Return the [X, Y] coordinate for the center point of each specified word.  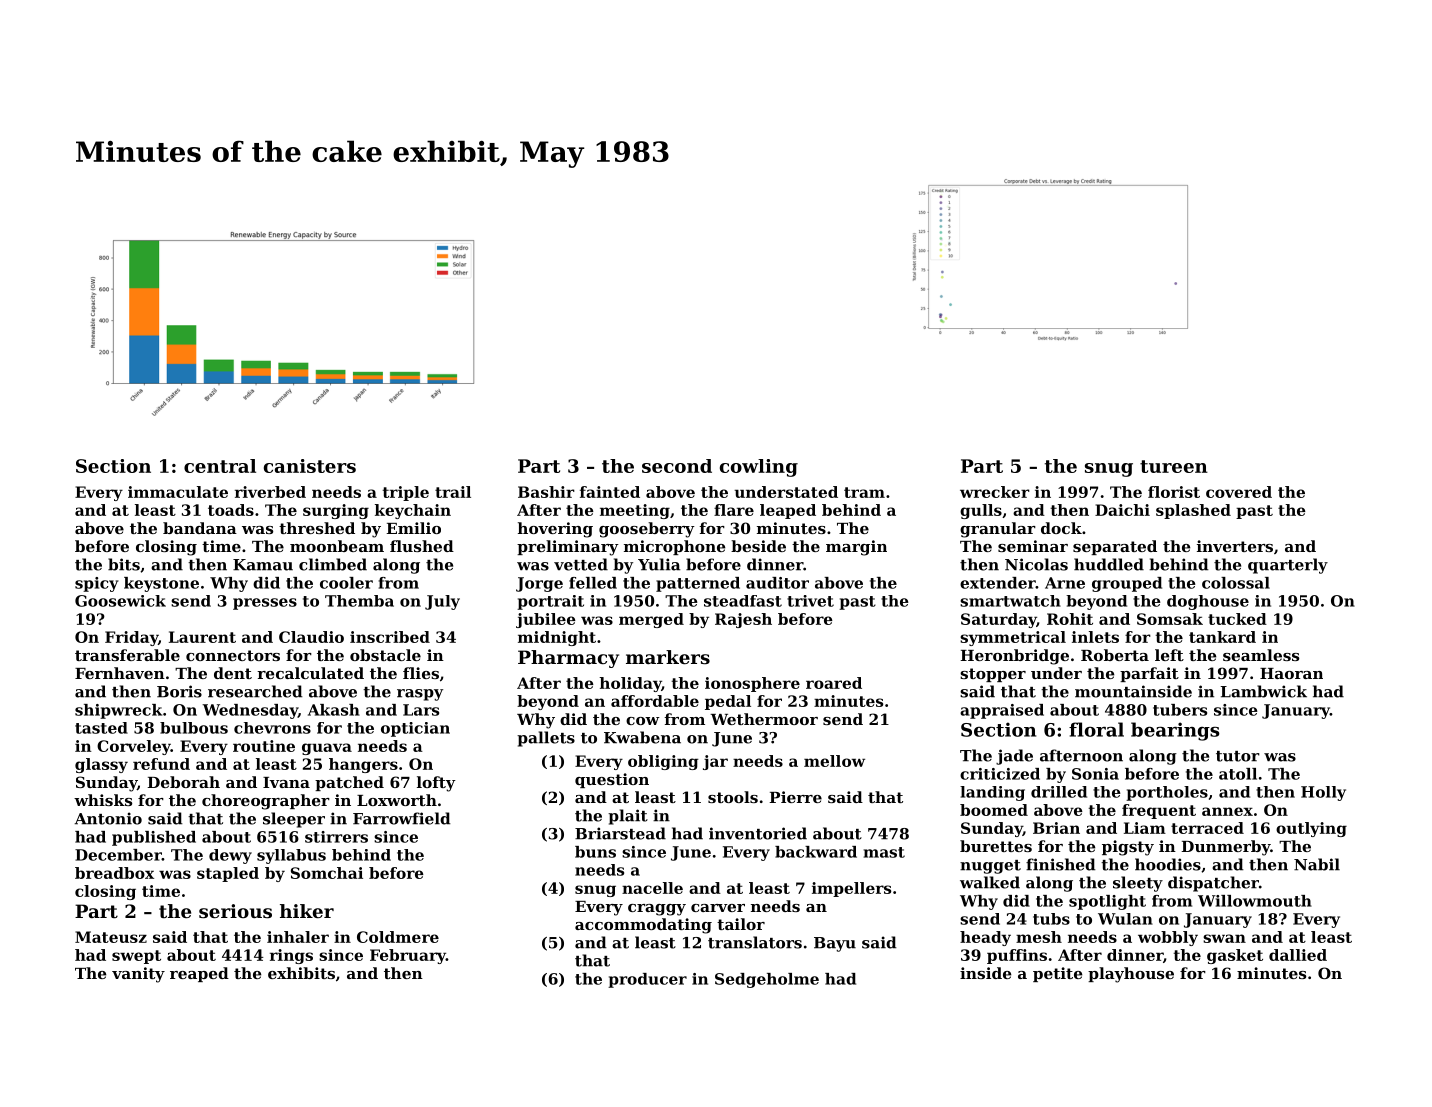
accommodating [643, 926]
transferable [127, 655]
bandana [200, 528]
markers [668, 657]
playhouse [1131, 975]
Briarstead [620, 833]
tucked [1237, 619]
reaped [199, 974]
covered [1239, 492]
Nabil [1317, 864]
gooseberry [647, 530]
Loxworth [397, 800]
